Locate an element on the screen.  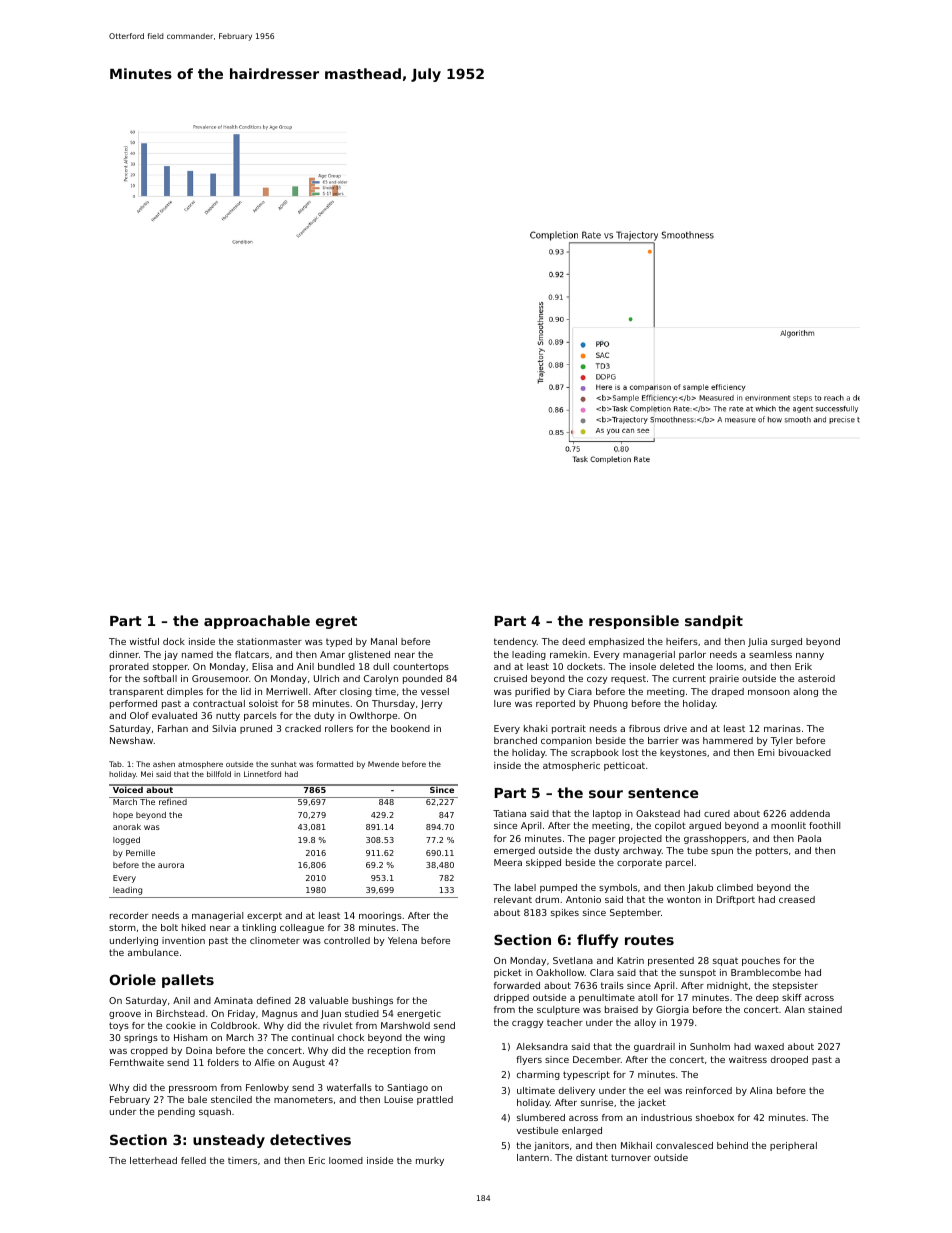
Louise is located at coordinates (398, 1099).
